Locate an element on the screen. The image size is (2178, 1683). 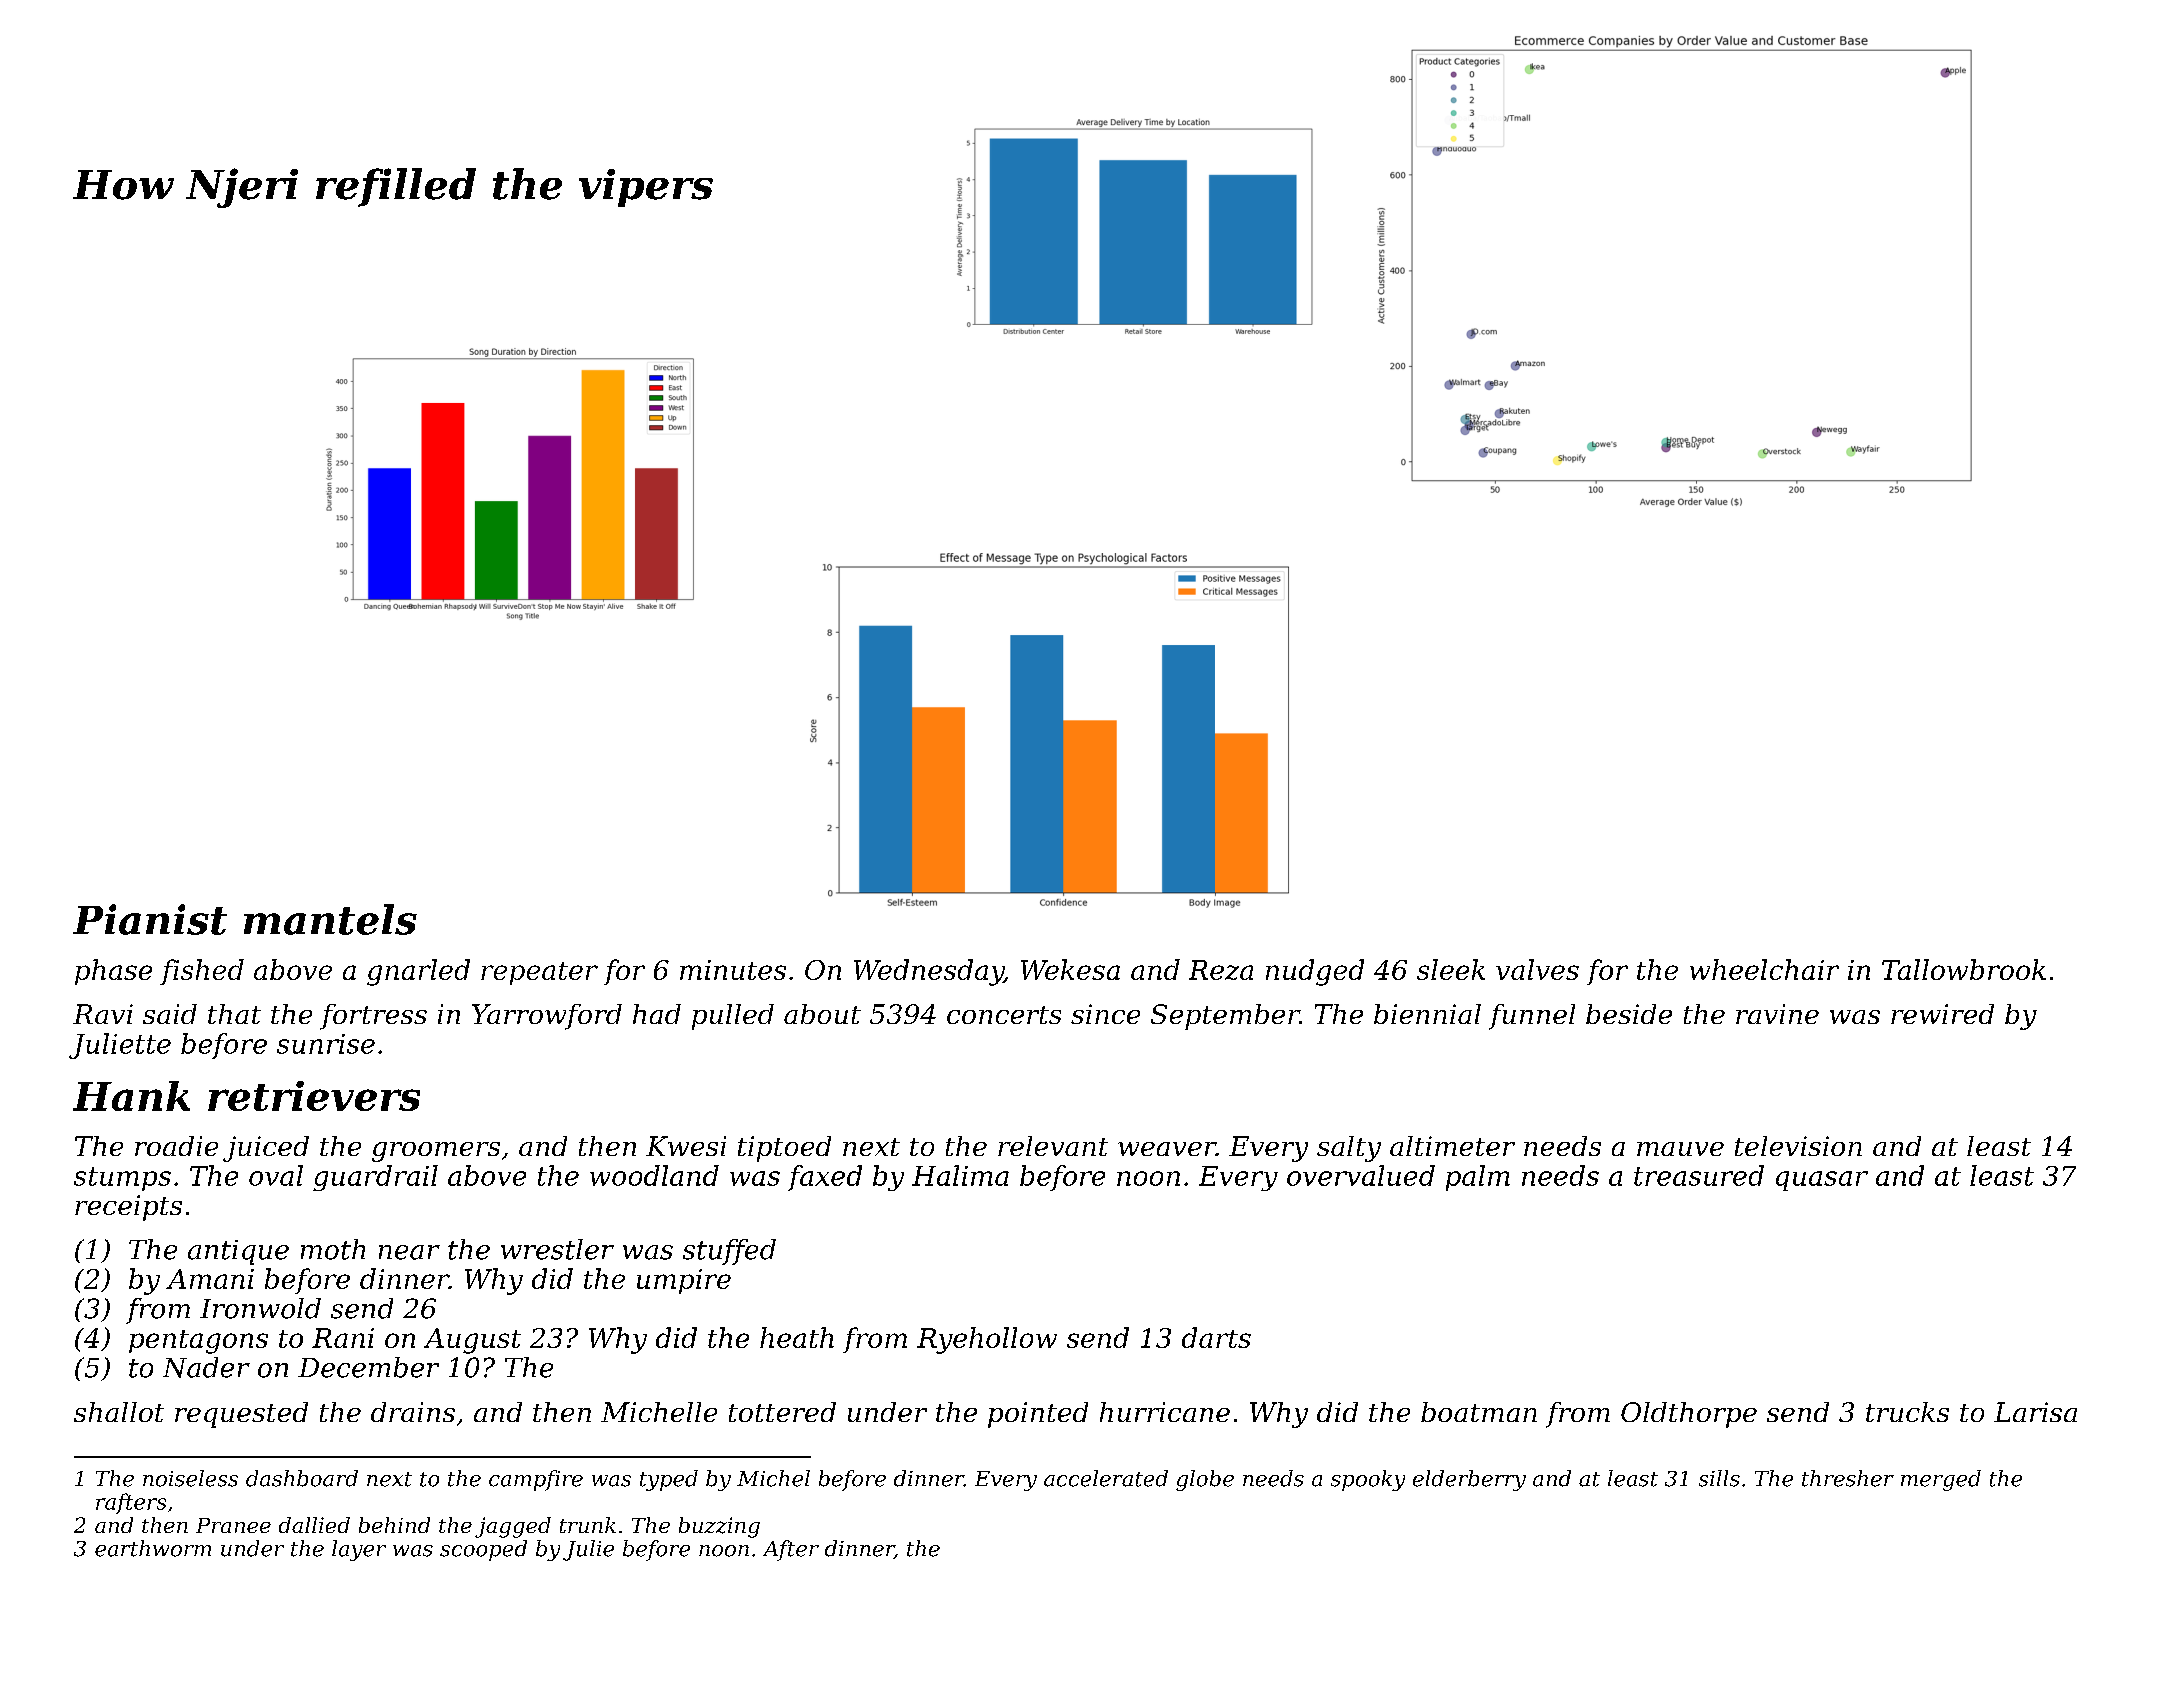
scooped is located at coordinates (483, 1550).
